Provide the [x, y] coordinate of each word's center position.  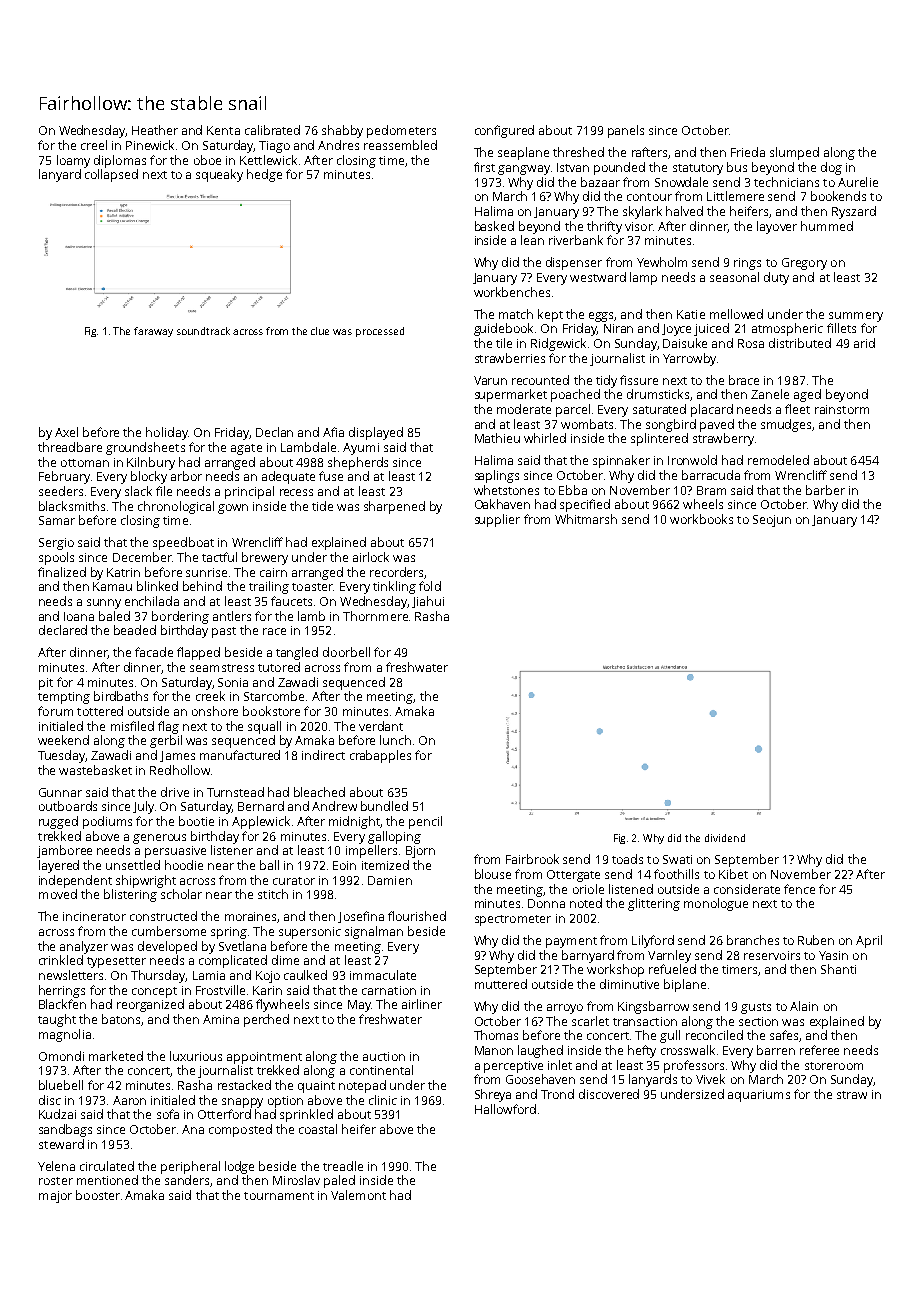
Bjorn [420, 852]
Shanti [838, 969]
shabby [342, 131]
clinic [383, 1100]
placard [712, 410]
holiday [167, 433]
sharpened [394, 507]
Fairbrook [532, 859]
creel [94, 145]
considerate [747, 889]
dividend [725, 838]
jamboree [64, 851]
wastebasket [95, 770]
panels [626, 131]
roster [56, 1181]
